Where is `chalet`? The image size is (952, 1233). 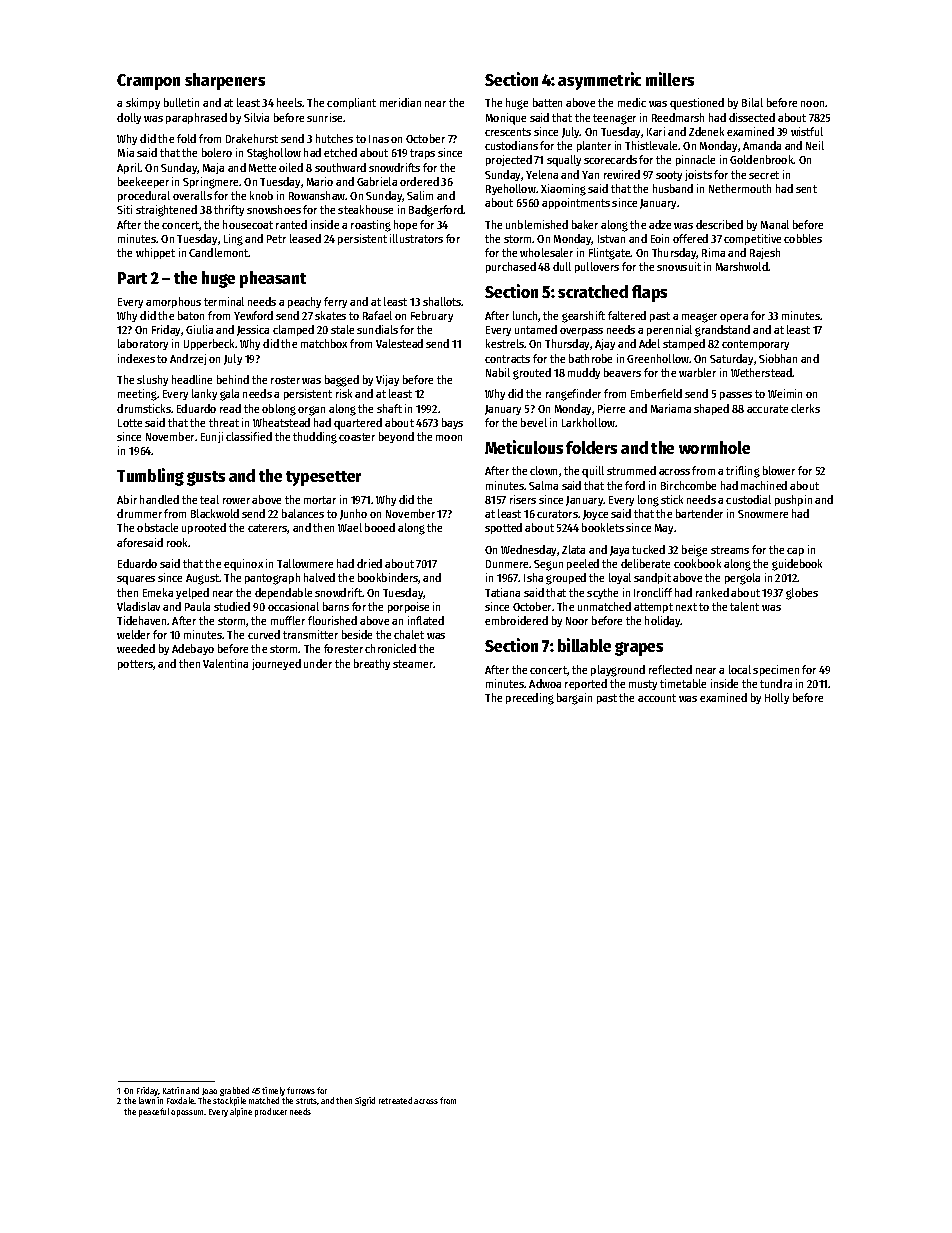 chalet is located at coordinates (409, 634).
